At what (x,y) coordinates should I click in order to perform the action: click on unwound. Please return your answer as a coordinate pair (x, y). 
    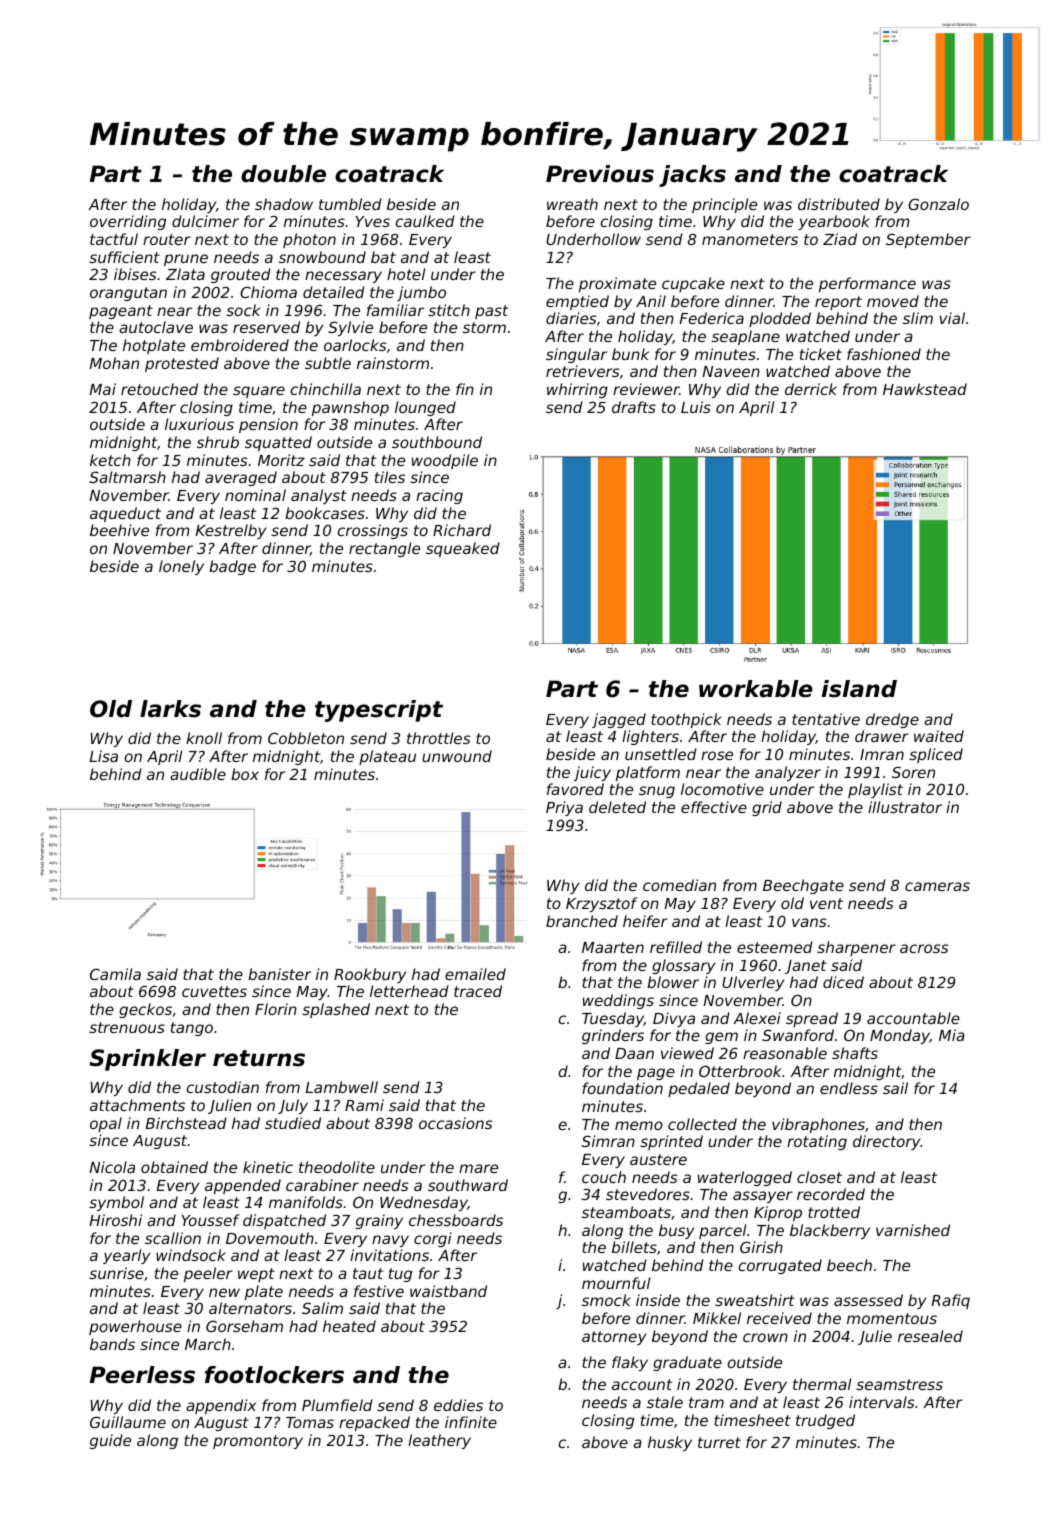
    Looking at the image, I should click on (457, 756).
